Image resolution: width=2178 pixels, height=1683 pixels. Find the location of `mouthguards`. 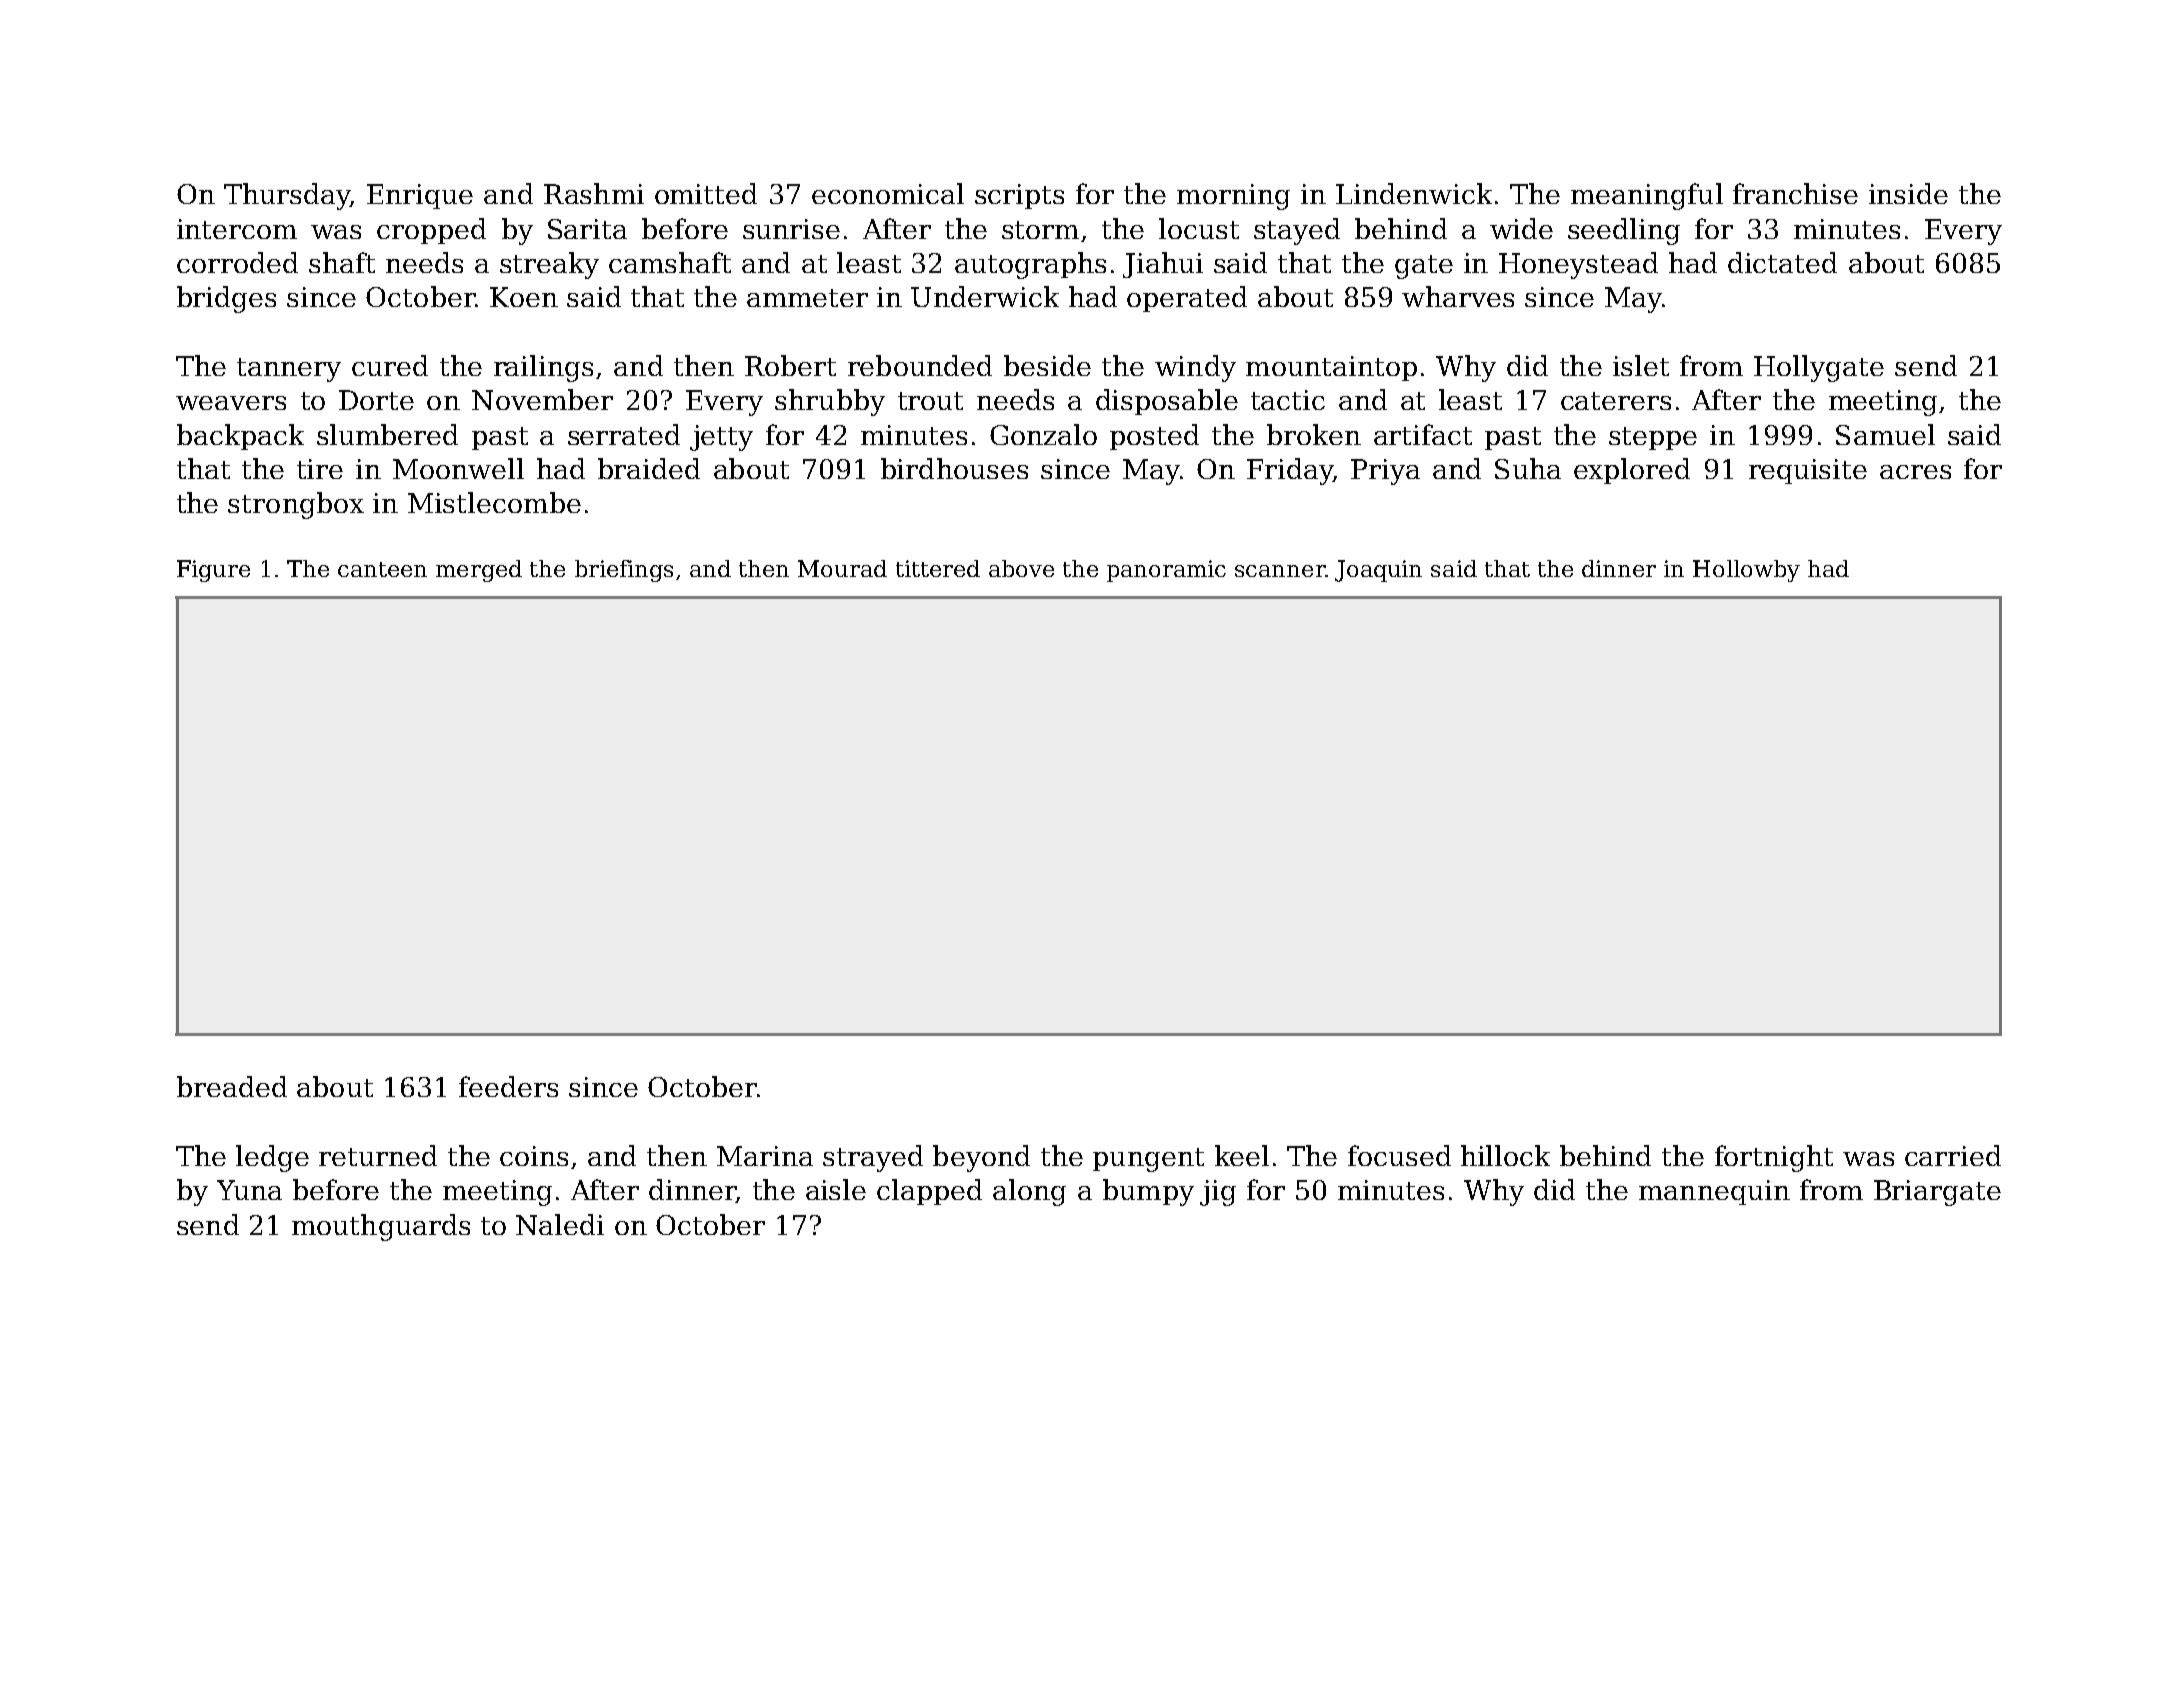

mouthguards is located at coordinates (381, 1227).
